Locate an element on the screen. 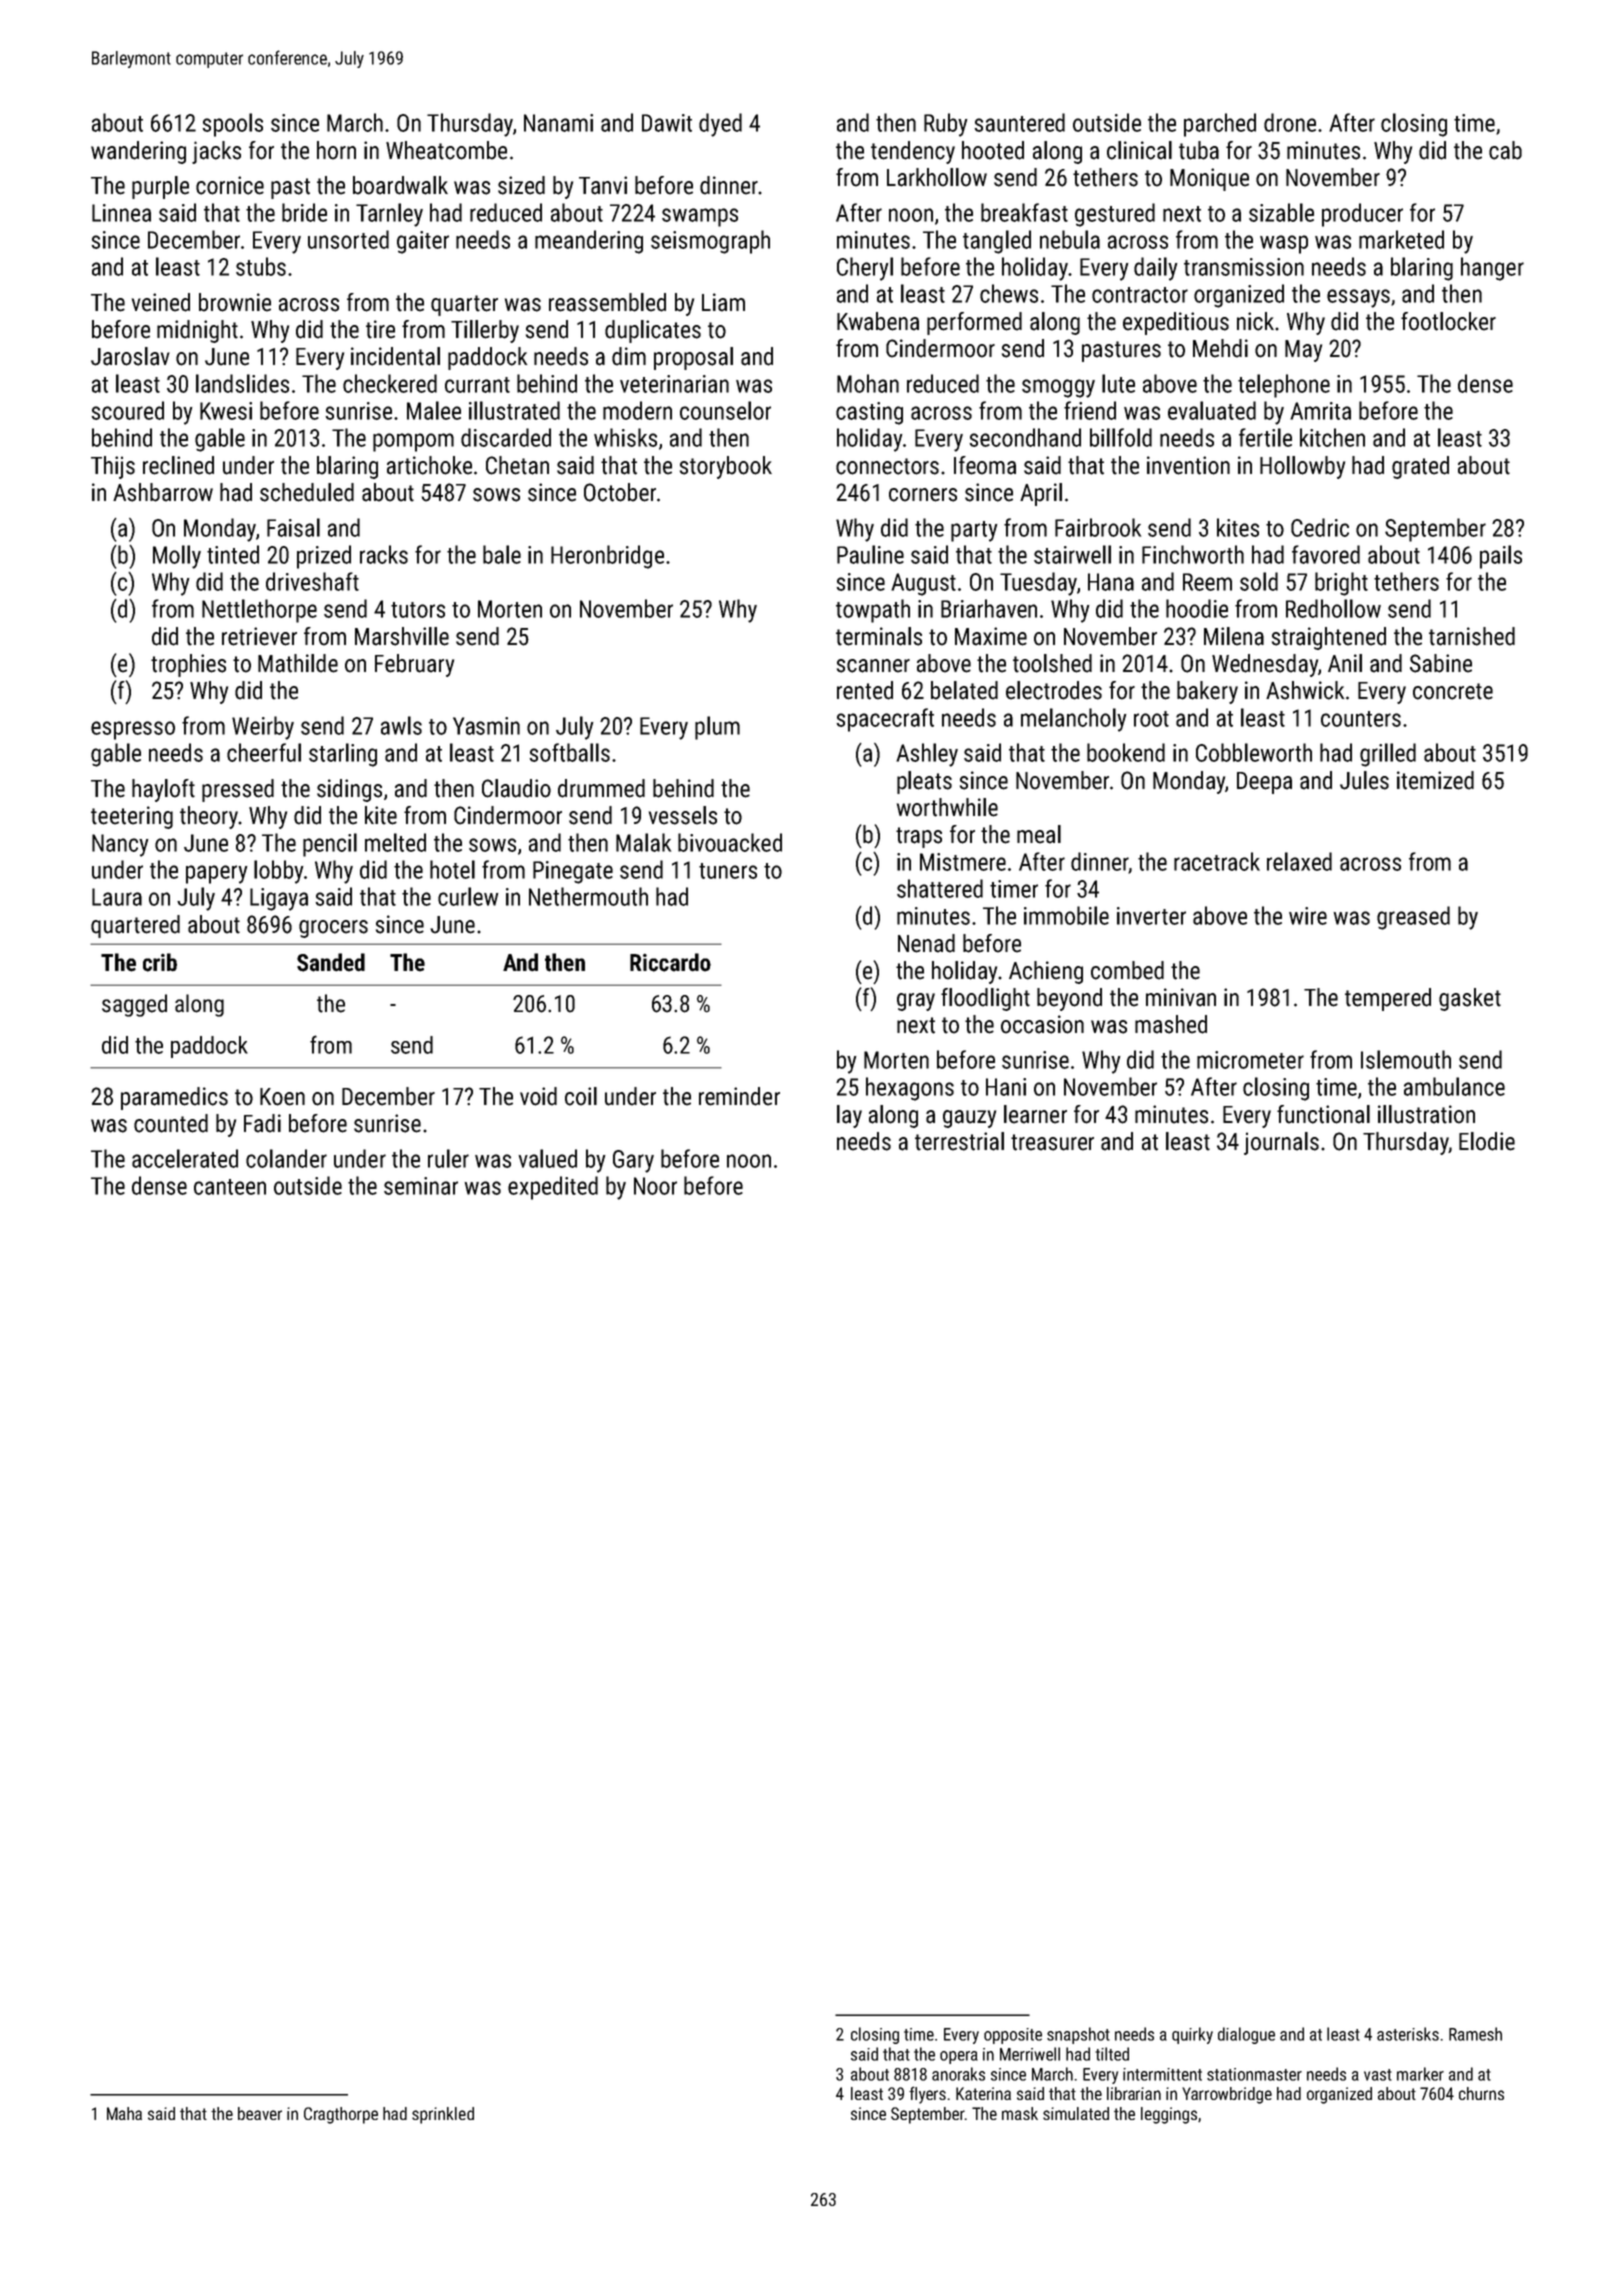 This screenshot has height=2292, width=1620. horn is located at coordinates (336, 150).
